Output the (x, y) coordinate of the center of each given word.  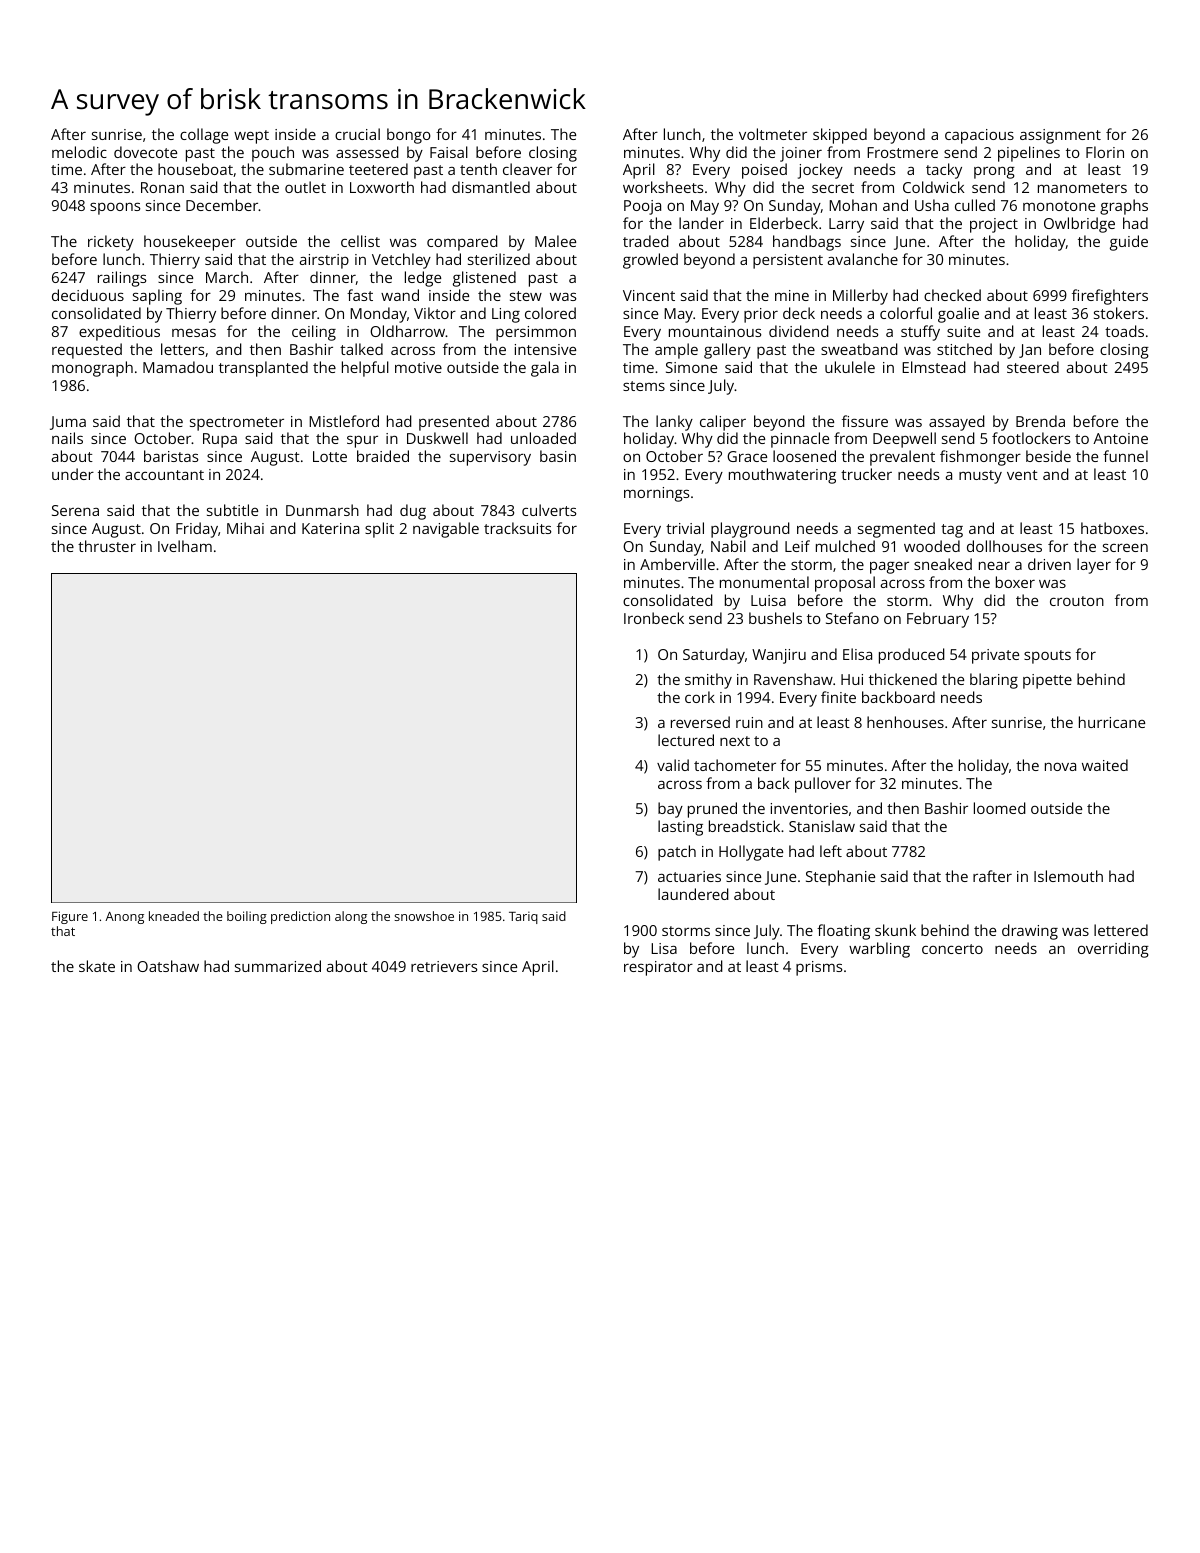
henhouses (905, 722)
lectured (686, 740)
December (222, 205)
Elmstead (934, 367)
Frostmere (902, 152)
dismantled (491, 187)
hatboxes (1112, 528)
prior (761, 315)
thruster (107, 546)
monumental (764, 582)
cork (700, 697)
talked (361, 349)
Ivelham (185, 546)
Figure (70, 917)
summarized (278, 966)
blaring (994, 681)
